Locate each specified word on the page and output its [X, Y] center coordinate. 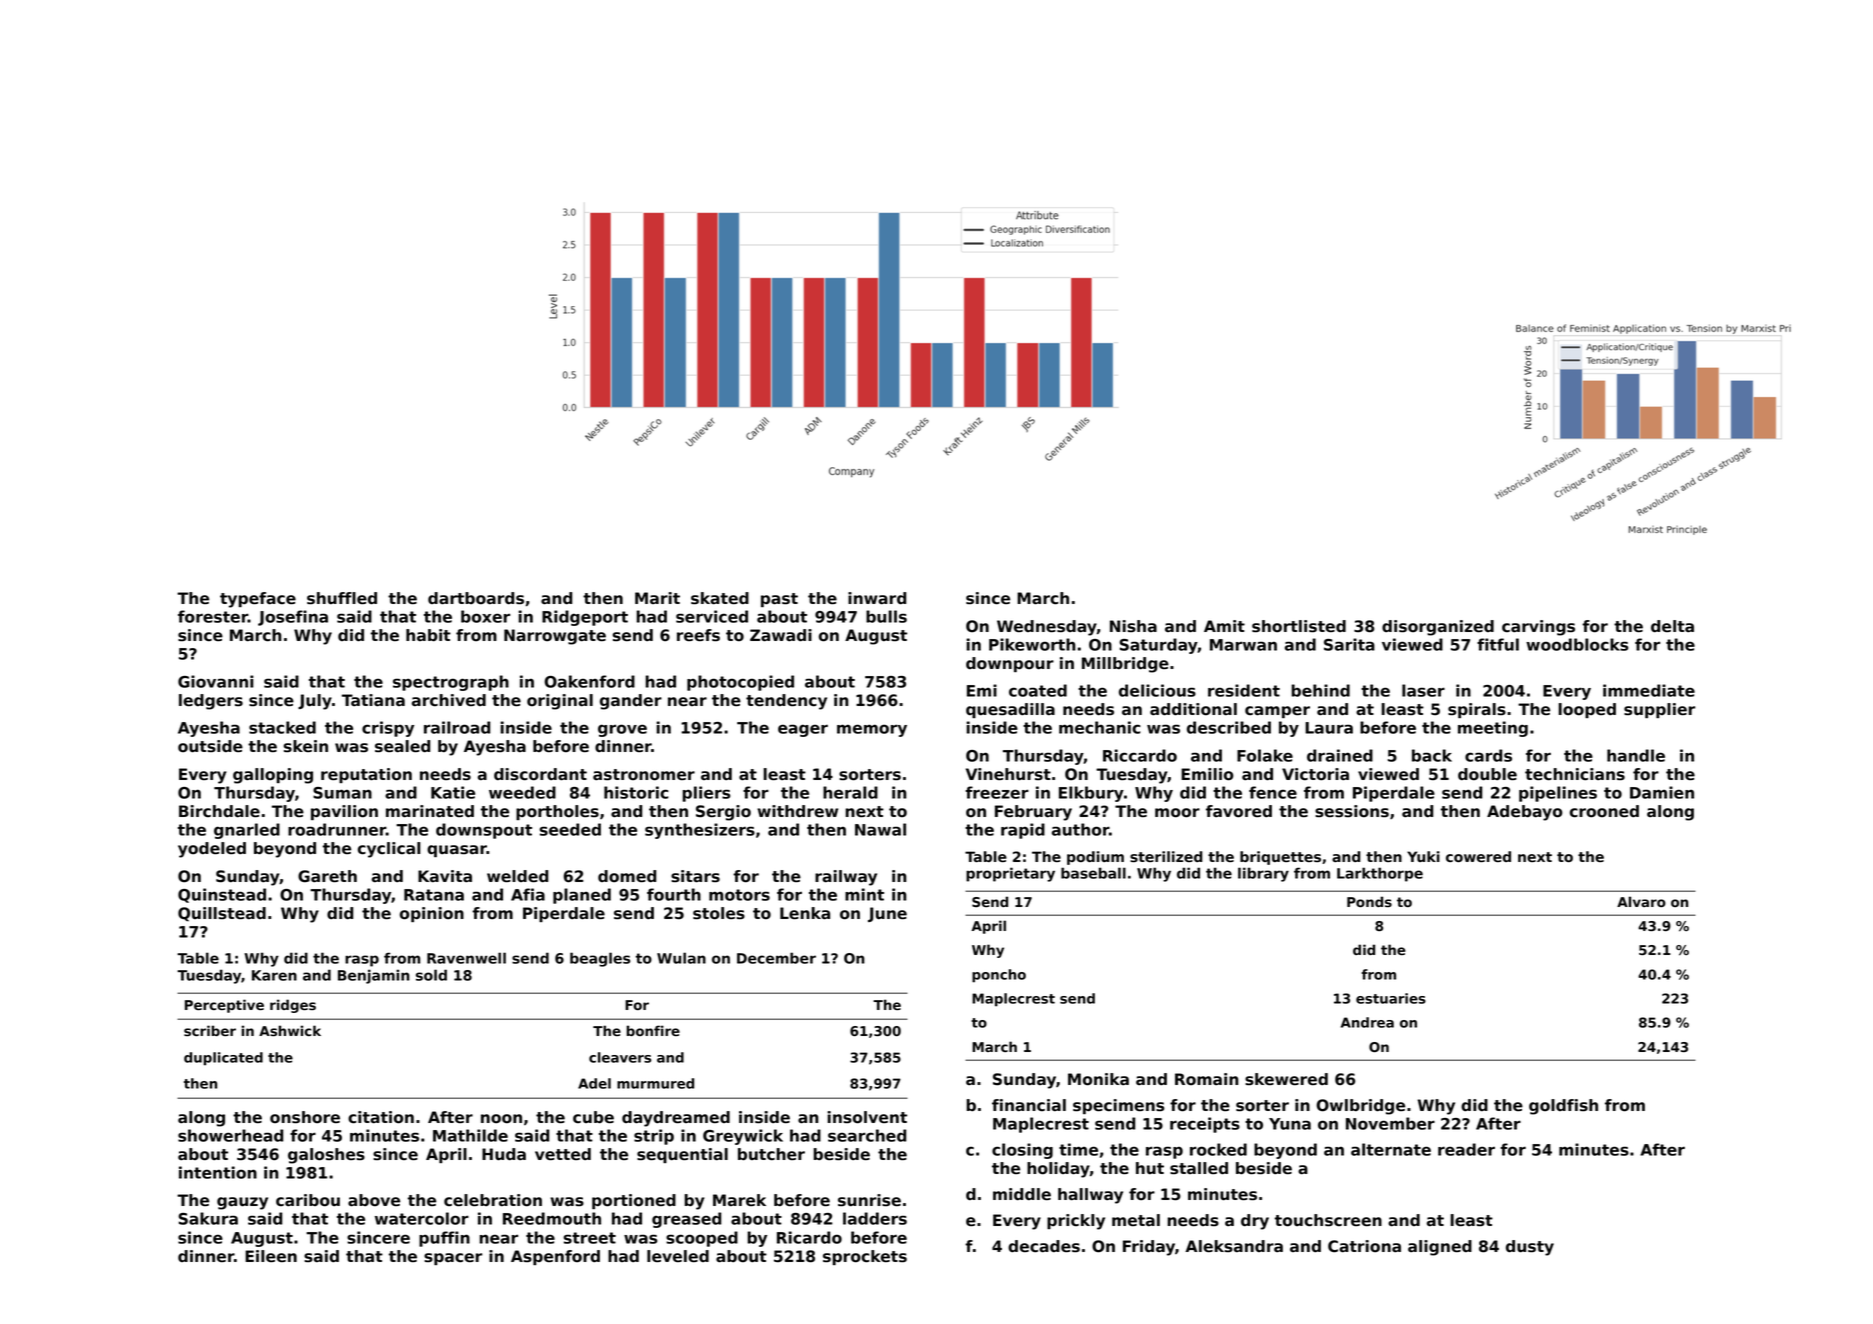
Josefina [293, 618]
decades [1044, 1246]
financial [1029, 1105]
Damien [1662, 792]
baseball [1093, 873]
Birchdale [219, 811]
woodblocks [1577, 644]
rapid [1023, 831]
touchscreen [1328, 1220]
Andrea [1367, 1022]
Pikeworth [1032, 644]
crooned [1604, 811]
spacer [453, 1259]
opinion [432, 914]
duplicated [223, 1059]
